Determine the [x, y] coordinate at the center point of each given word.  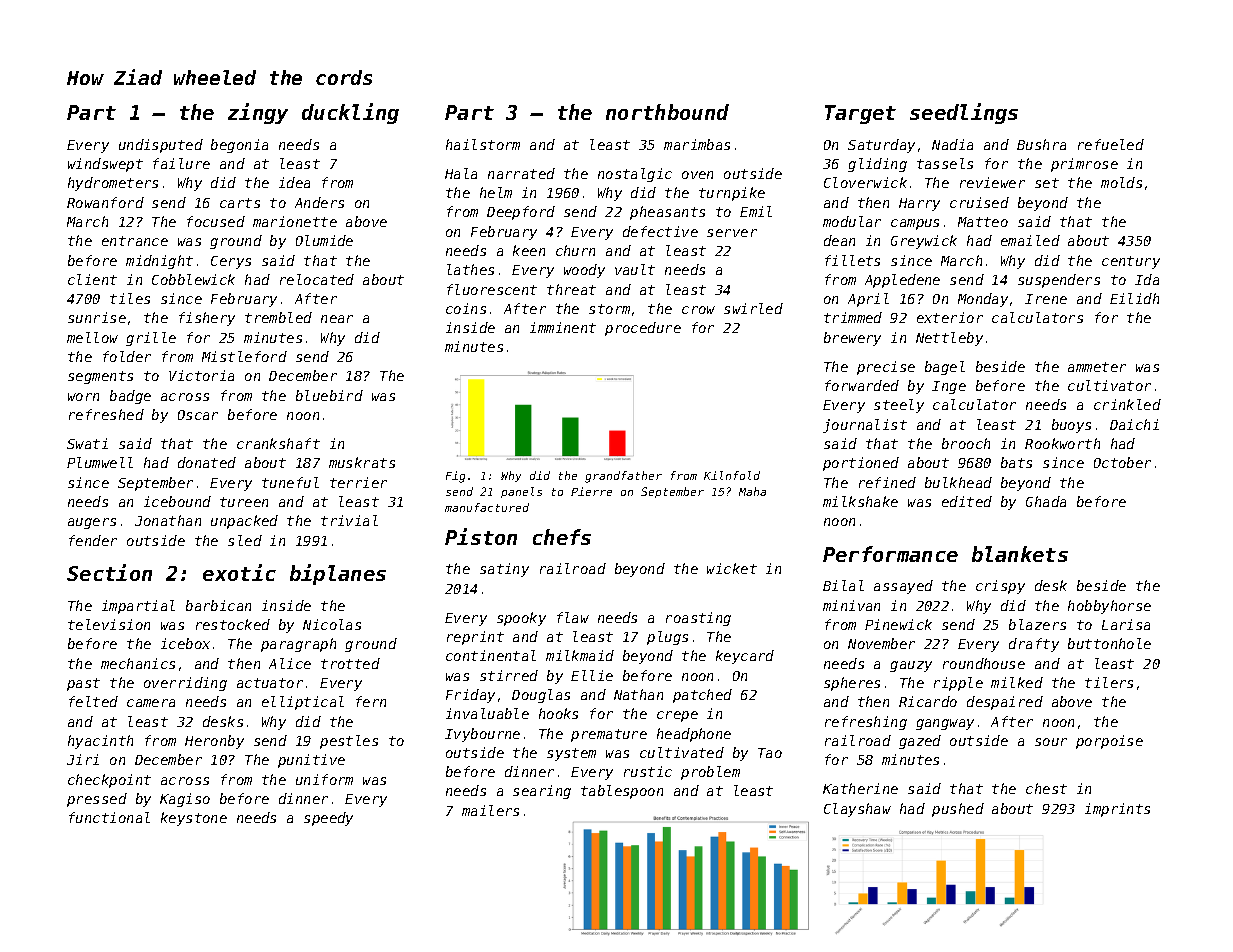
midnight [159, 262]
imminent [563, 327]
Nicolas [332, 624]
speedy [328, 819]
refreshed [106, 414]
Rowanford [105, 202]
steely [899, 406]
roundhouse [984, 663]
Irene [1046, 299]
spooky [521, 619]
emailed [1030, 240]
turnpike [732, 194]
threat [571, 289]
